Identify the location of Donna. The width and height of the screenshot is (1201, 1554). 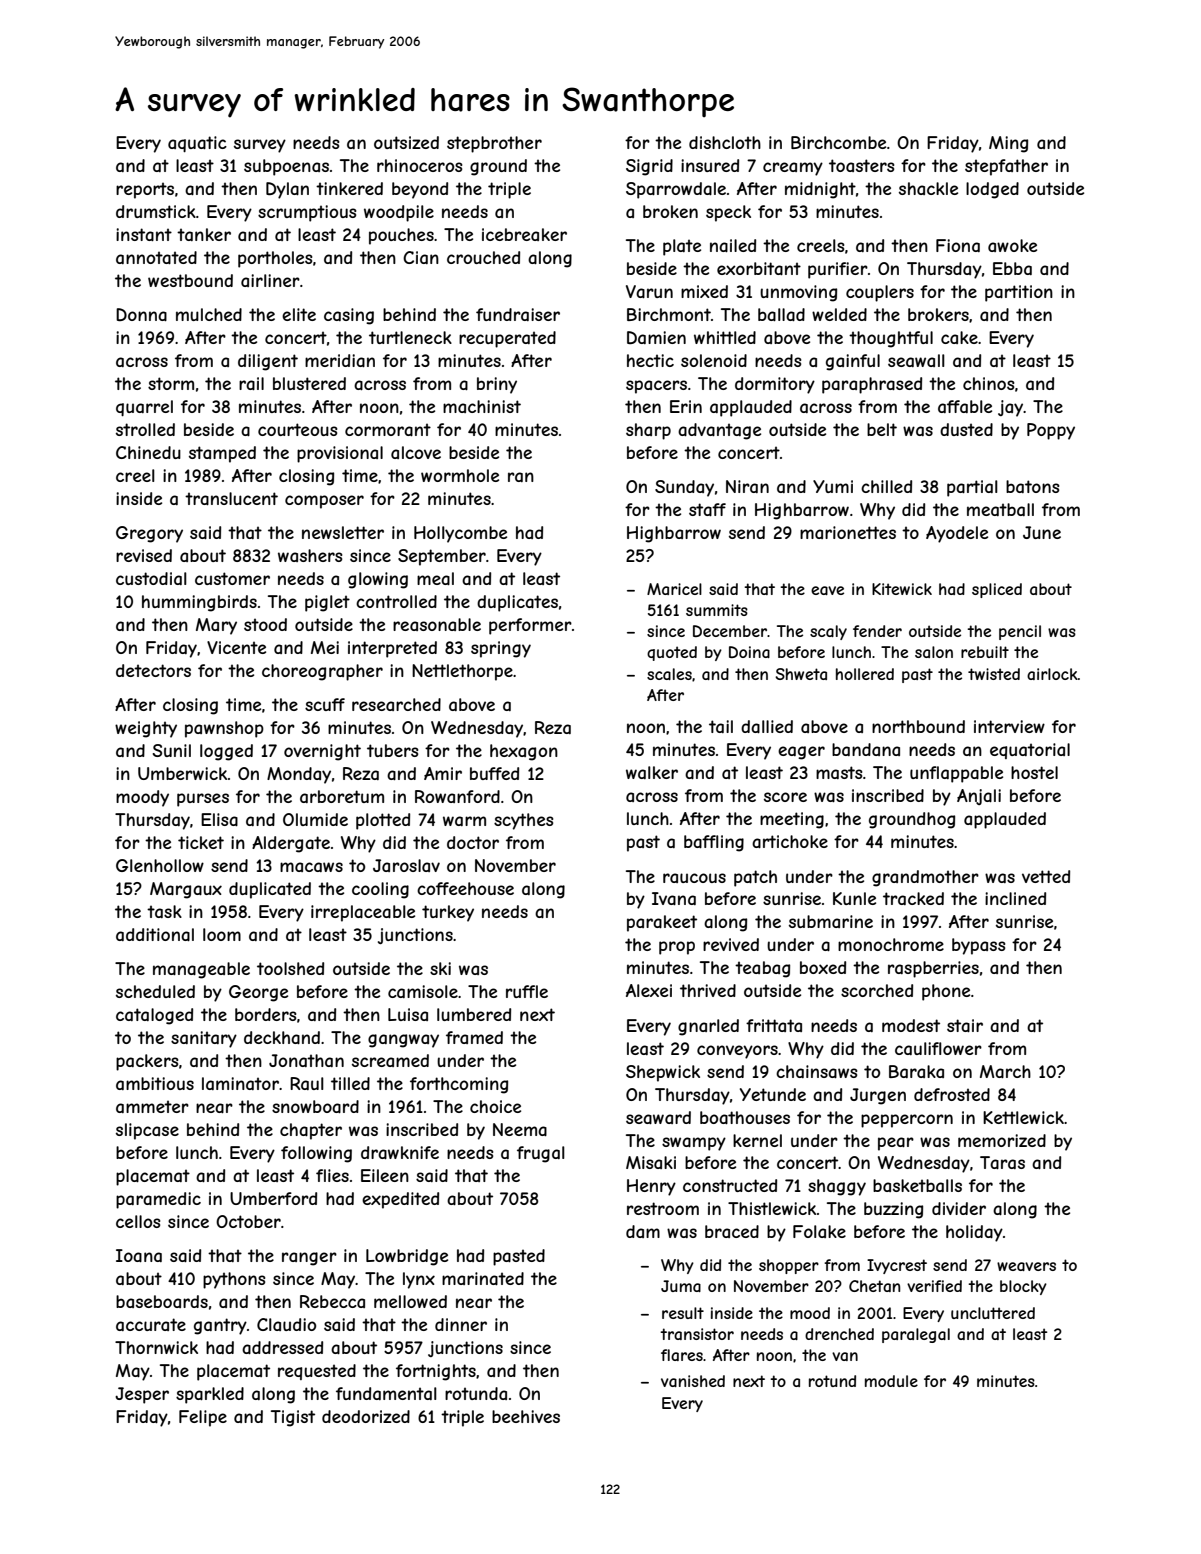
(141, 314).
